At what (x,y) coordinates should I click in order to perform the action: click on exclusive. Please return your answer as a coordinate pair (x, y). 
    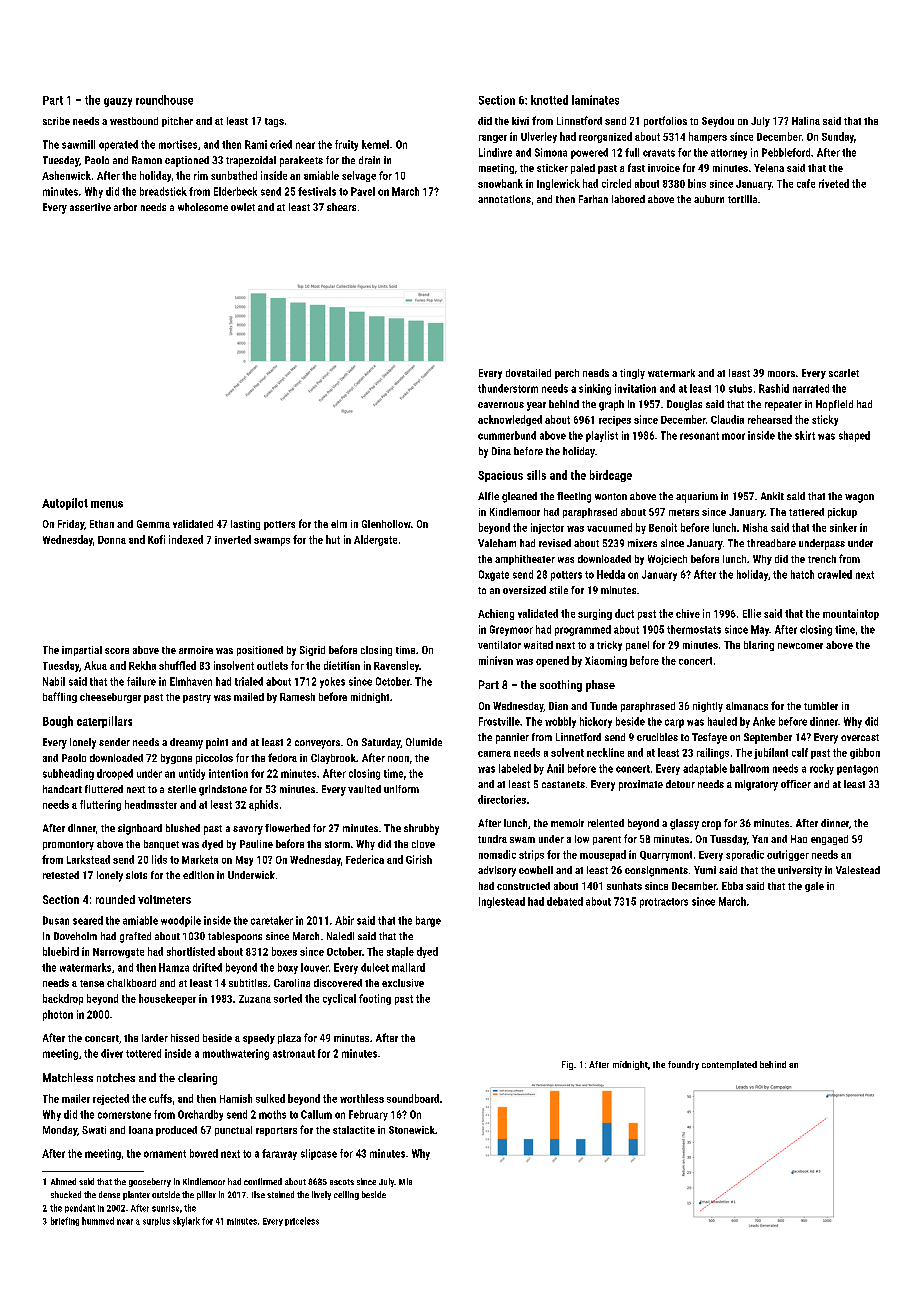
    Looking at the image, I should click on (403, 983).
